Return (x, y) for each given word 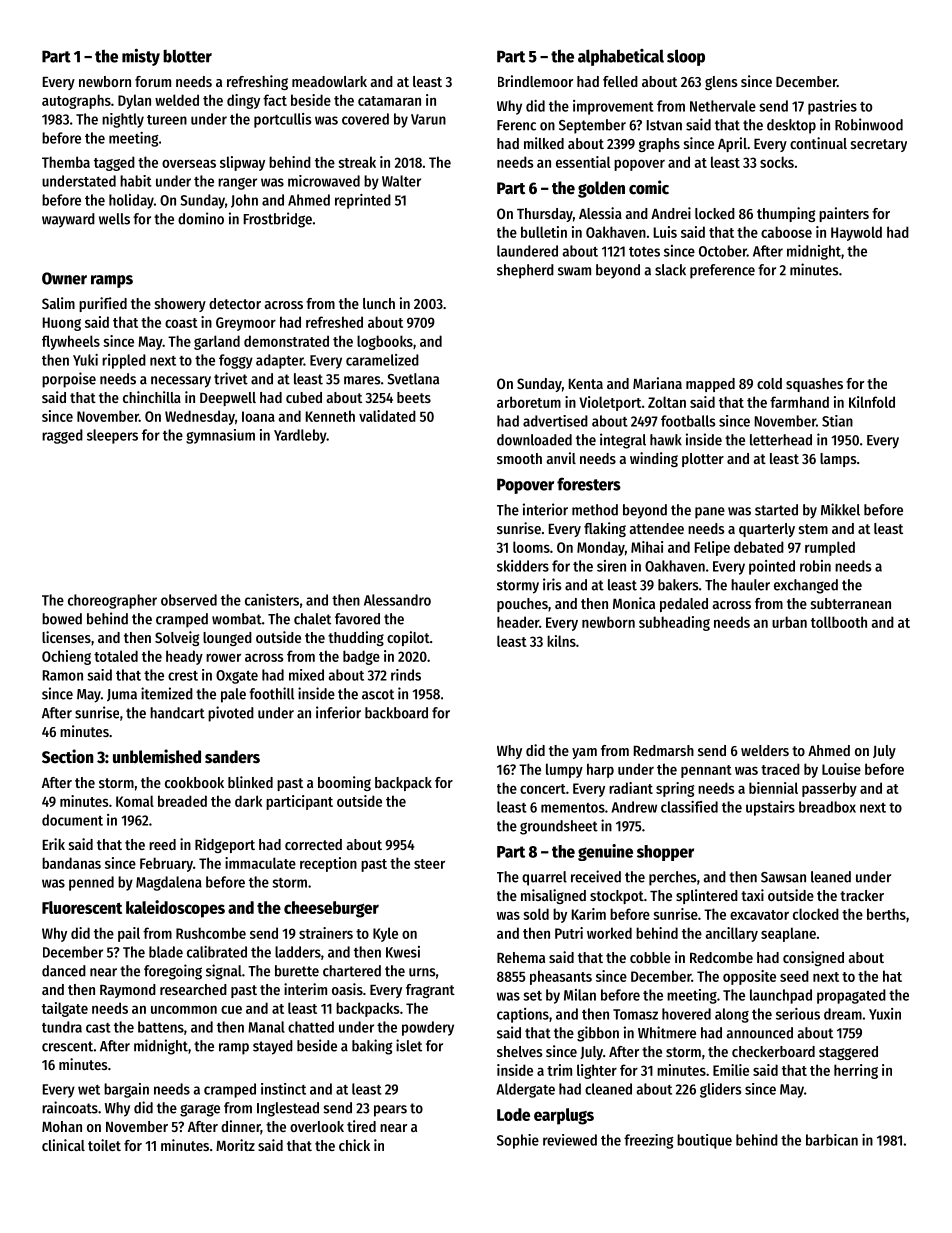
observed (189, 600)
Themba (66, 162)
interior (545, 509)
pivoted (231, 714)
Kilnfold (872, 402)
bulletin (544, 232)
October (723, 251)
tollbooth (839, 622)
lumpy (564, 770)
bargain (126, 1090)
